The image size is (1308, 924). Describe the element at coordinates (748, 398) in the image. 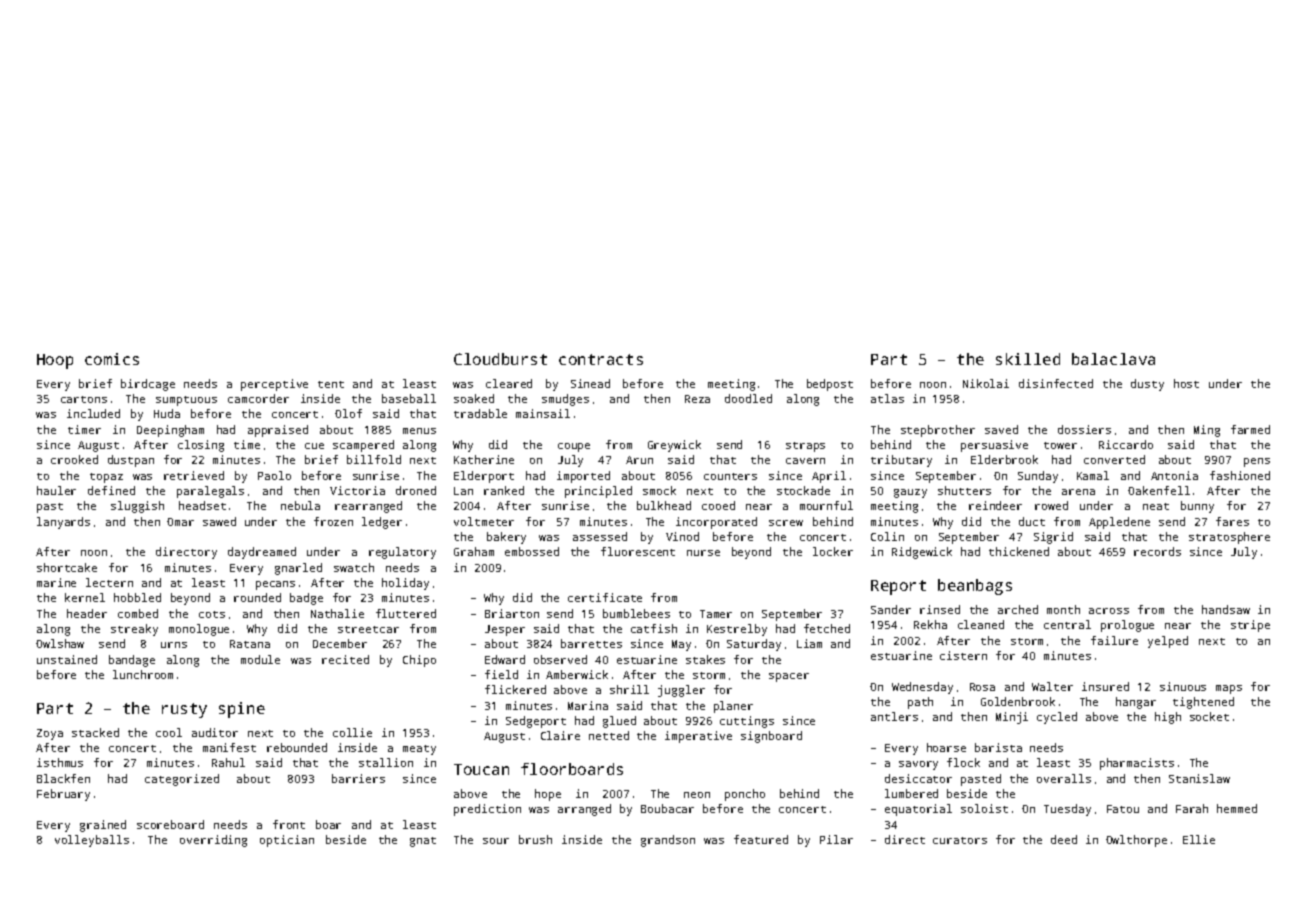

I see `doodled` at that location.
